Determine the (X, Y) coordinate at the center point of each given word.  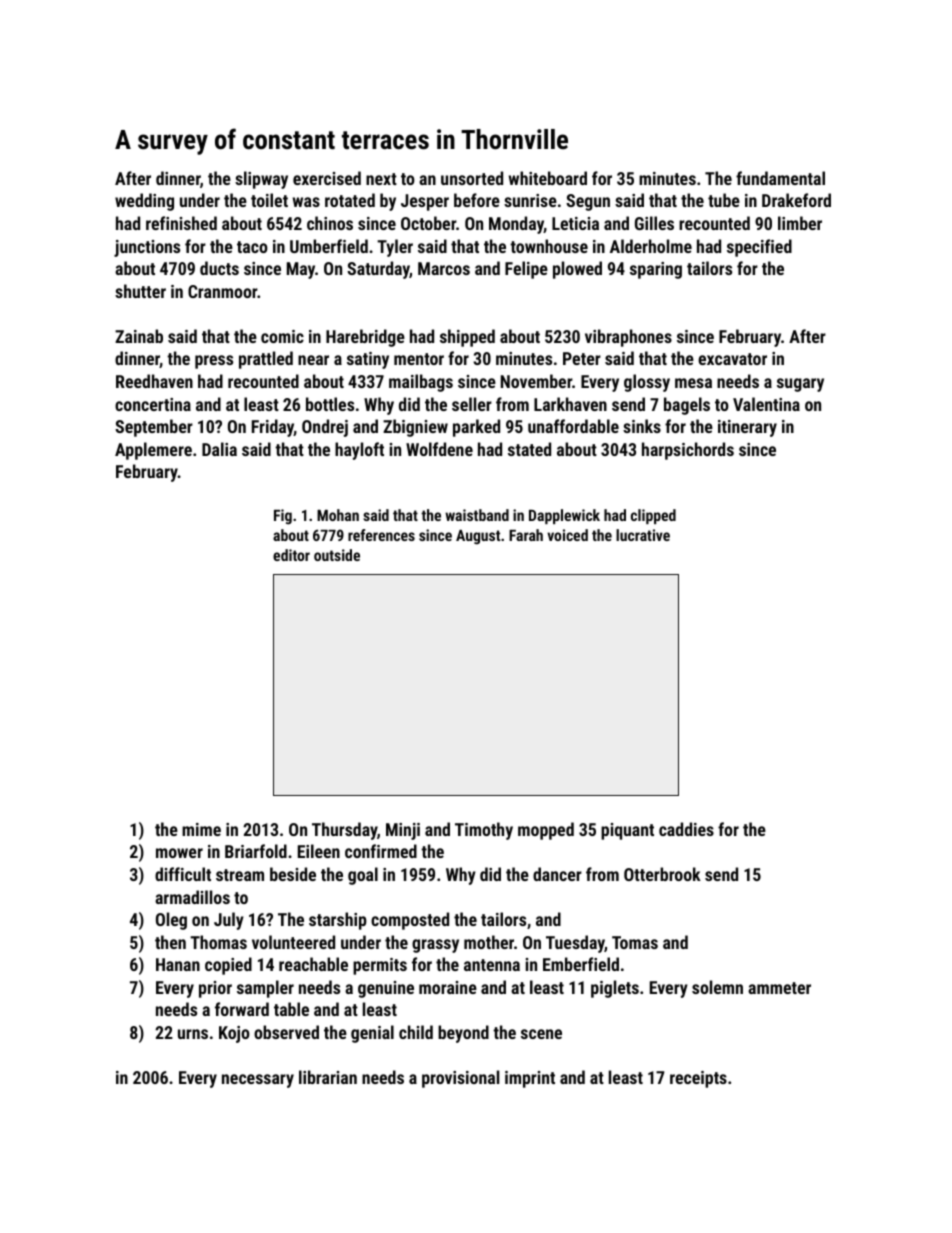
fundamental (780, 178)
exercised (327, 178)
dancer (557, 874)
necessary (258, 1081)
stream (240, 875)
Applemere (153, 451)
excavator (732, 359)
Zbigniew (415, 428)
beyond (463, 1034)
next (381, 179)
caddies (686, 829)
